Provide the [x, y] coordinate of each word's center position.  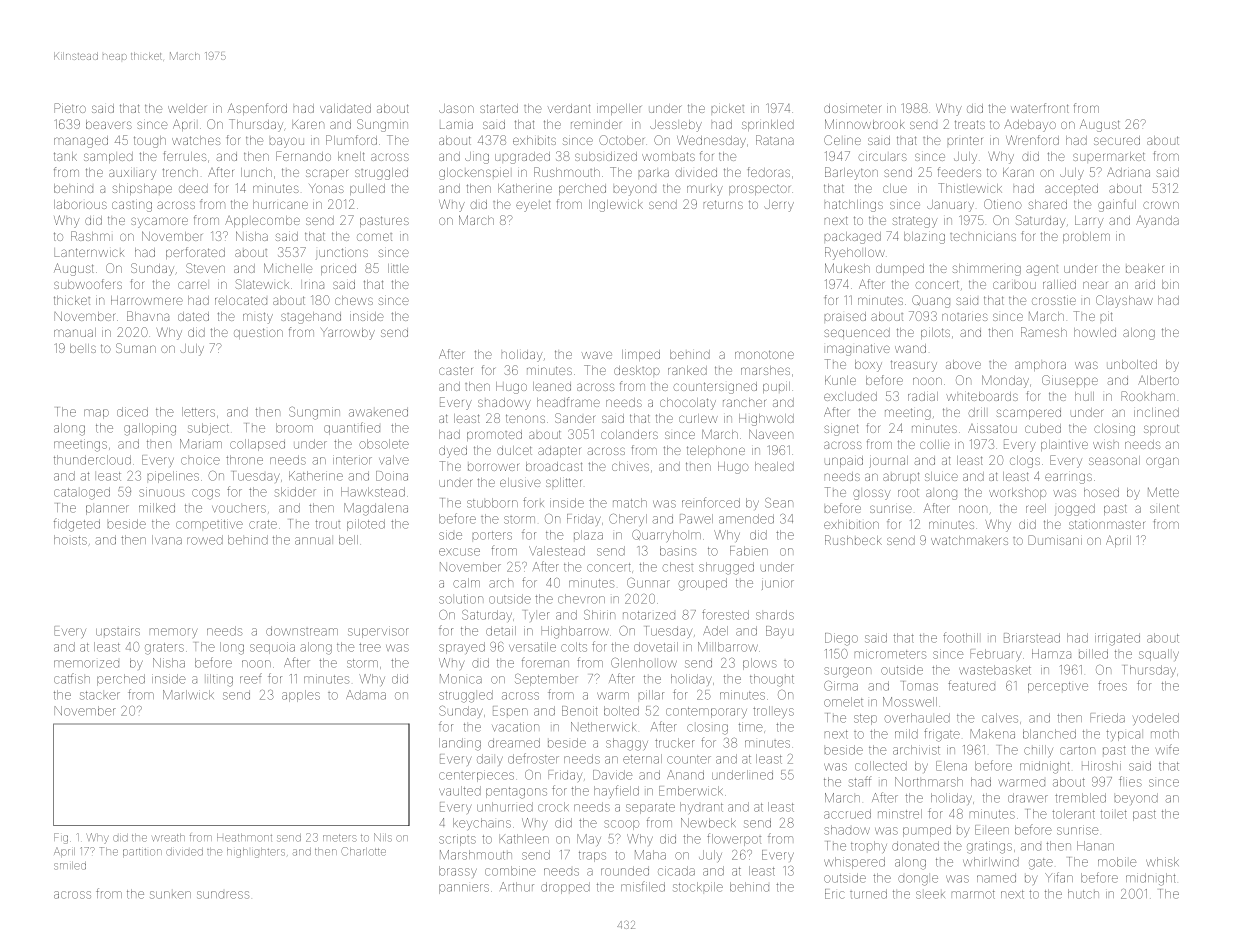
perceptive [1058, 687]
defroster [533, 758]
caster [455, 370]
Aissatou [992, 428]
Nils [383, 837]
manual [75, 332]
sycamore [159, 222]
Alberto [1158, 380]
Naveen [771, 434]
